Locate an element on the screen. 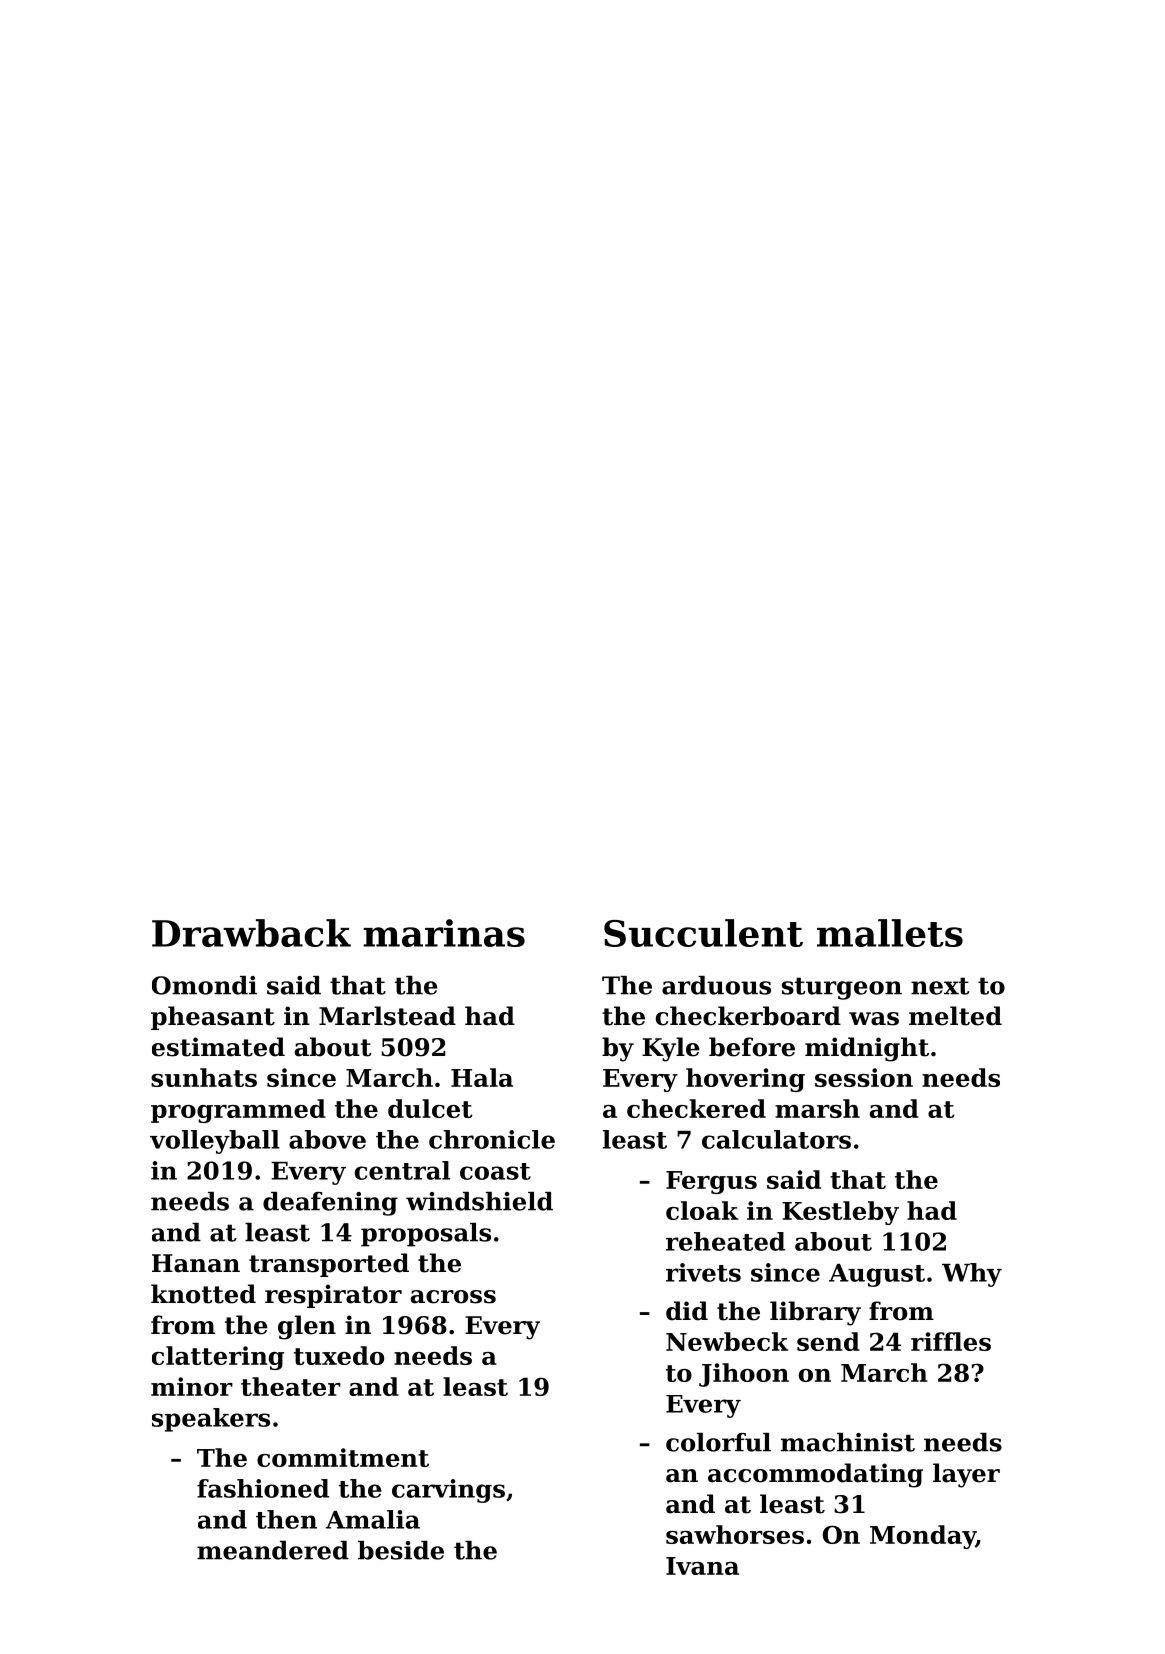 This screenshot has width=1165, height=1654. melted is located at coordinates (955, 1016).
